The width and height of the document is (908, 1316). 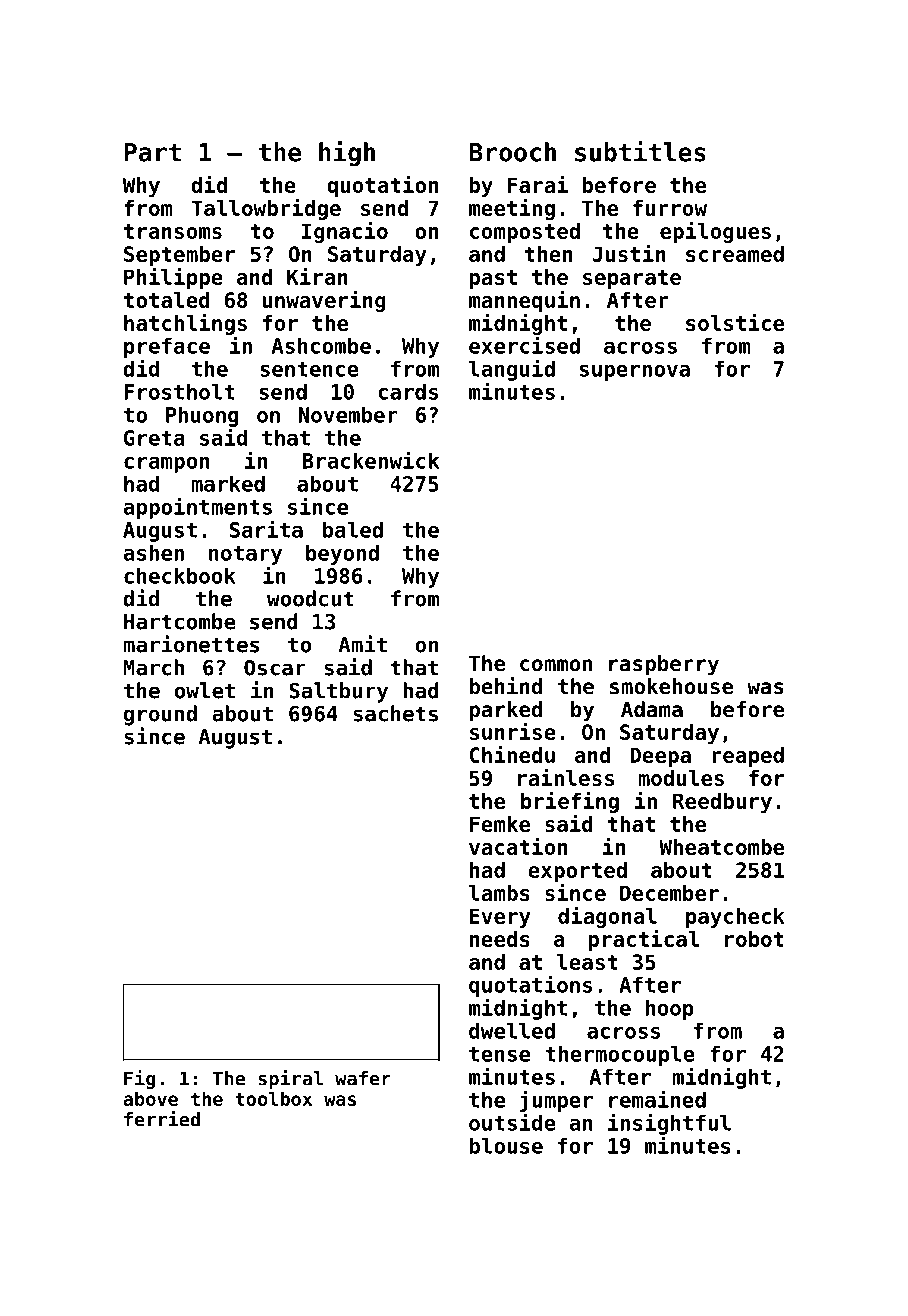 What do you see at coordinates (363, 1078) in the document?
I see `wafer` at bounding box center [363, 1078].
